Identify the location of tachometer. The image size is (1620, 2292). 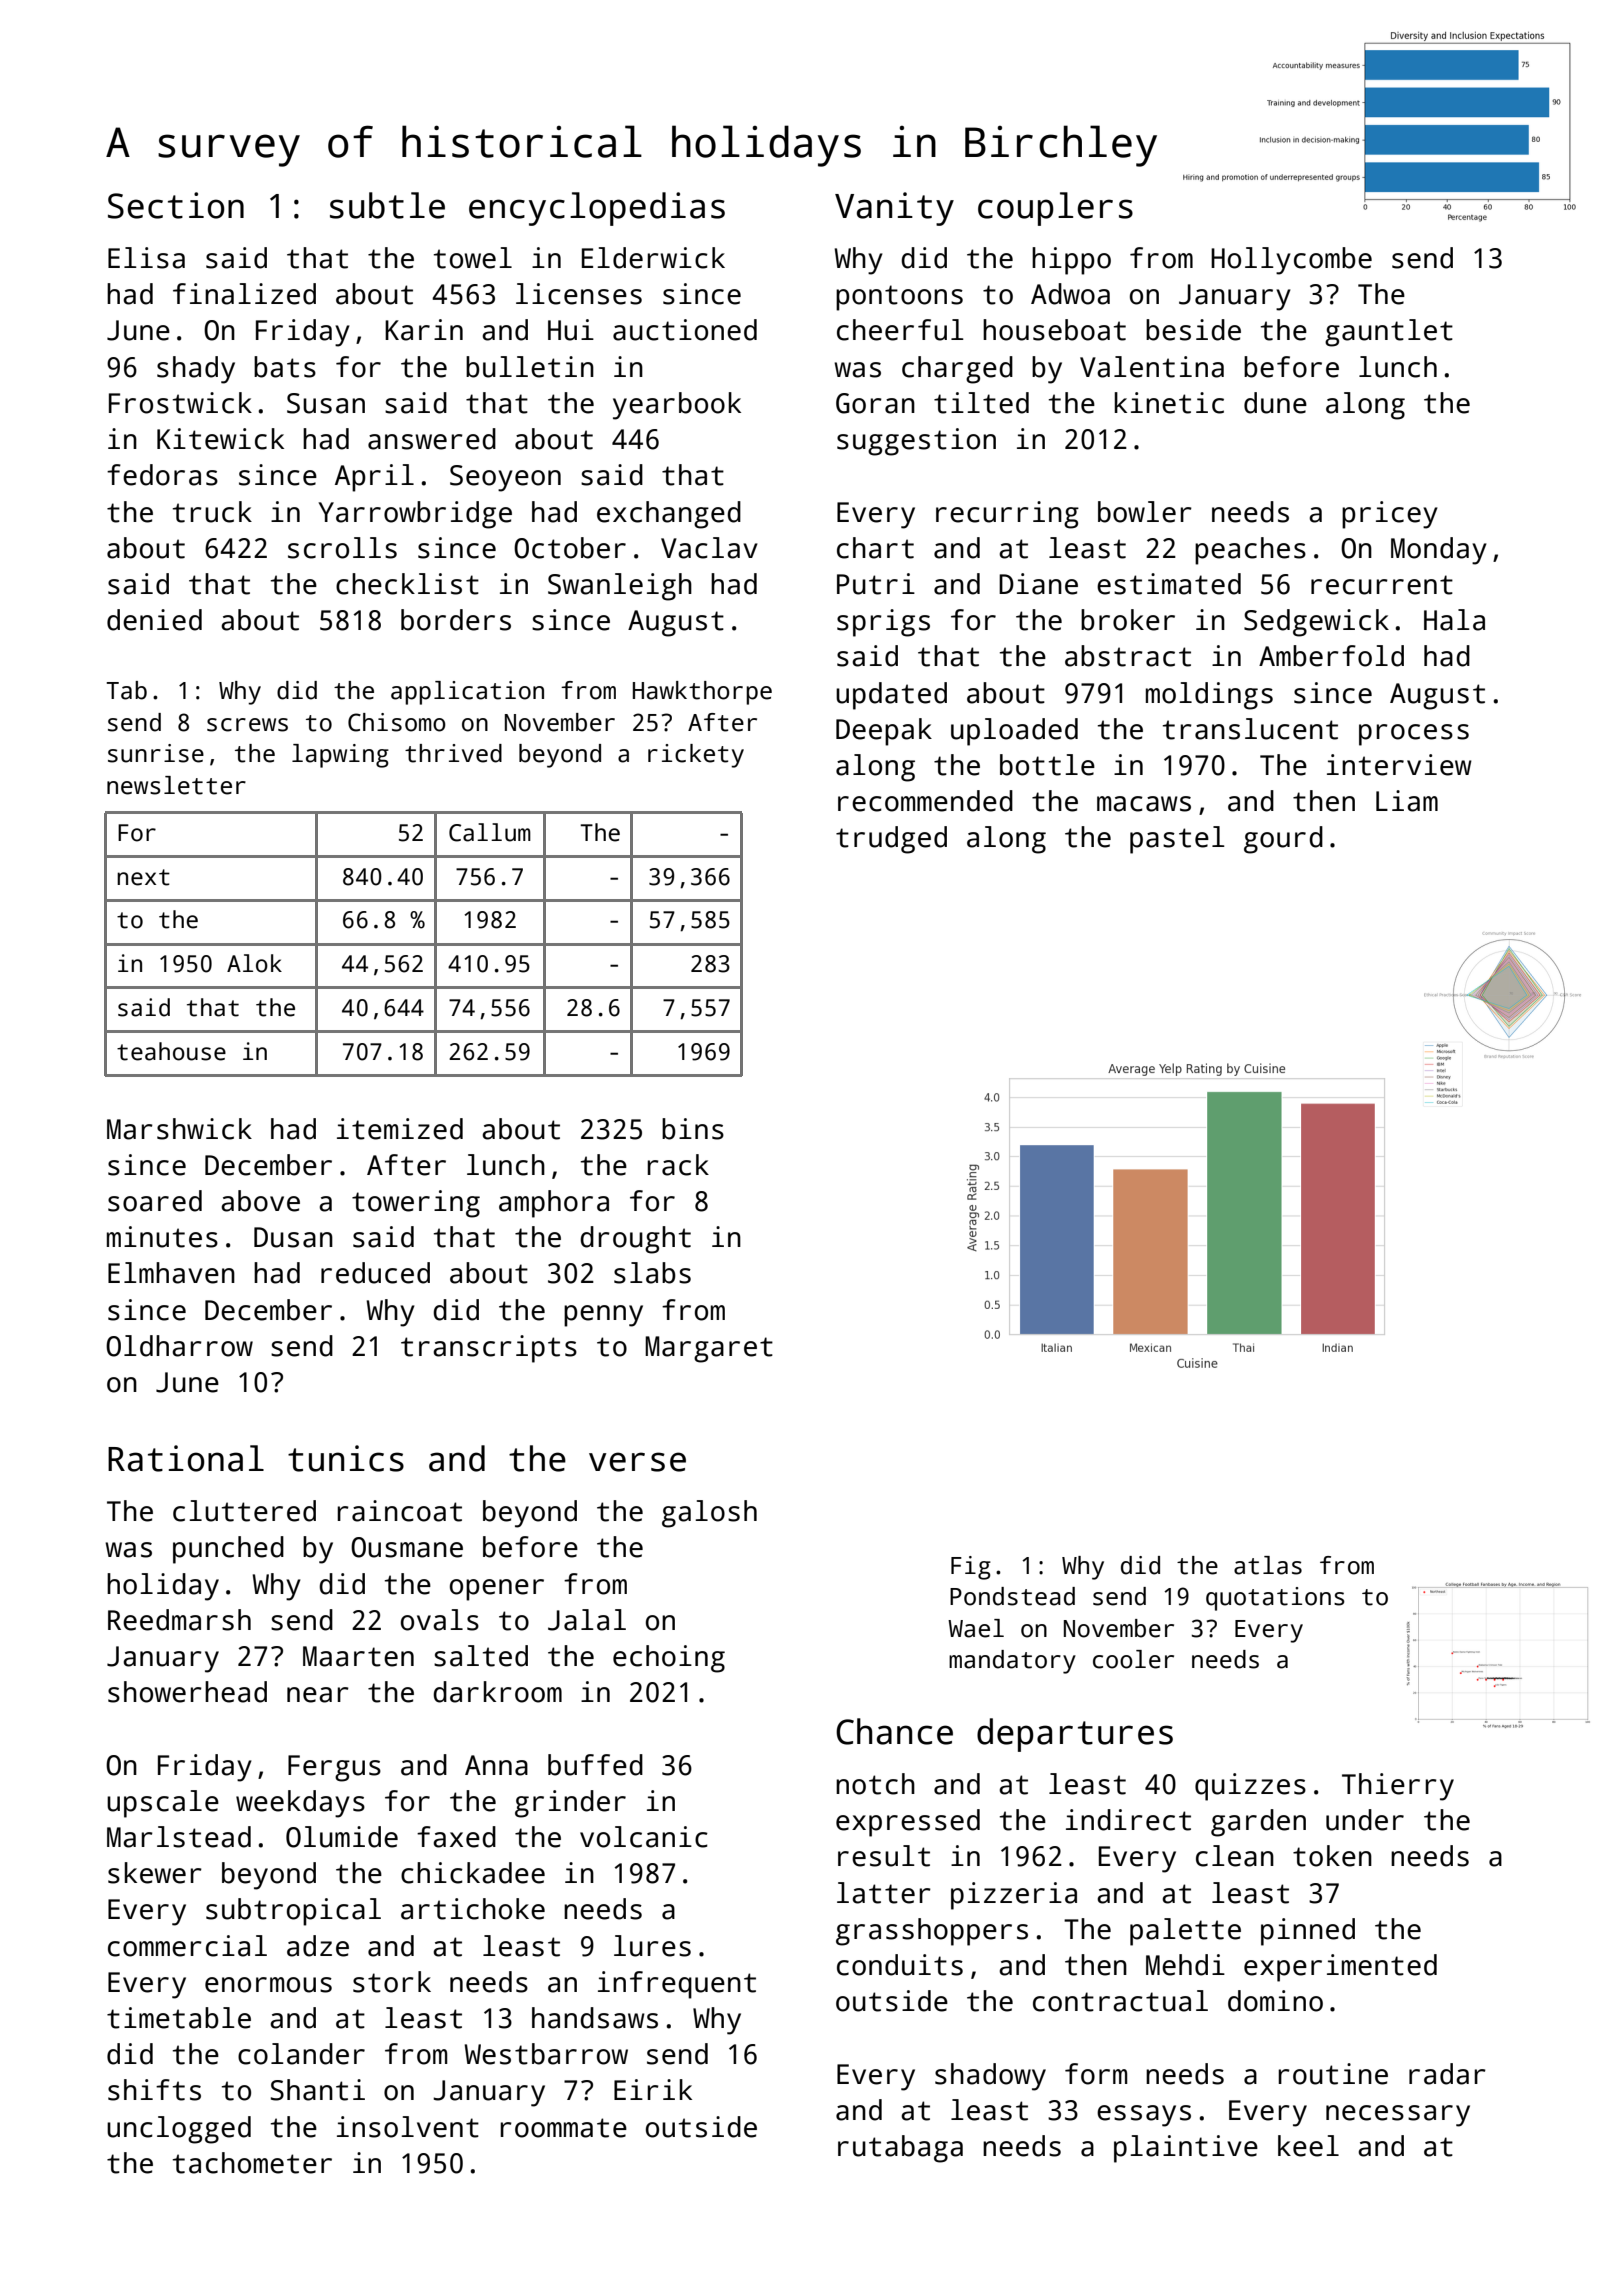
(252, 2163).
